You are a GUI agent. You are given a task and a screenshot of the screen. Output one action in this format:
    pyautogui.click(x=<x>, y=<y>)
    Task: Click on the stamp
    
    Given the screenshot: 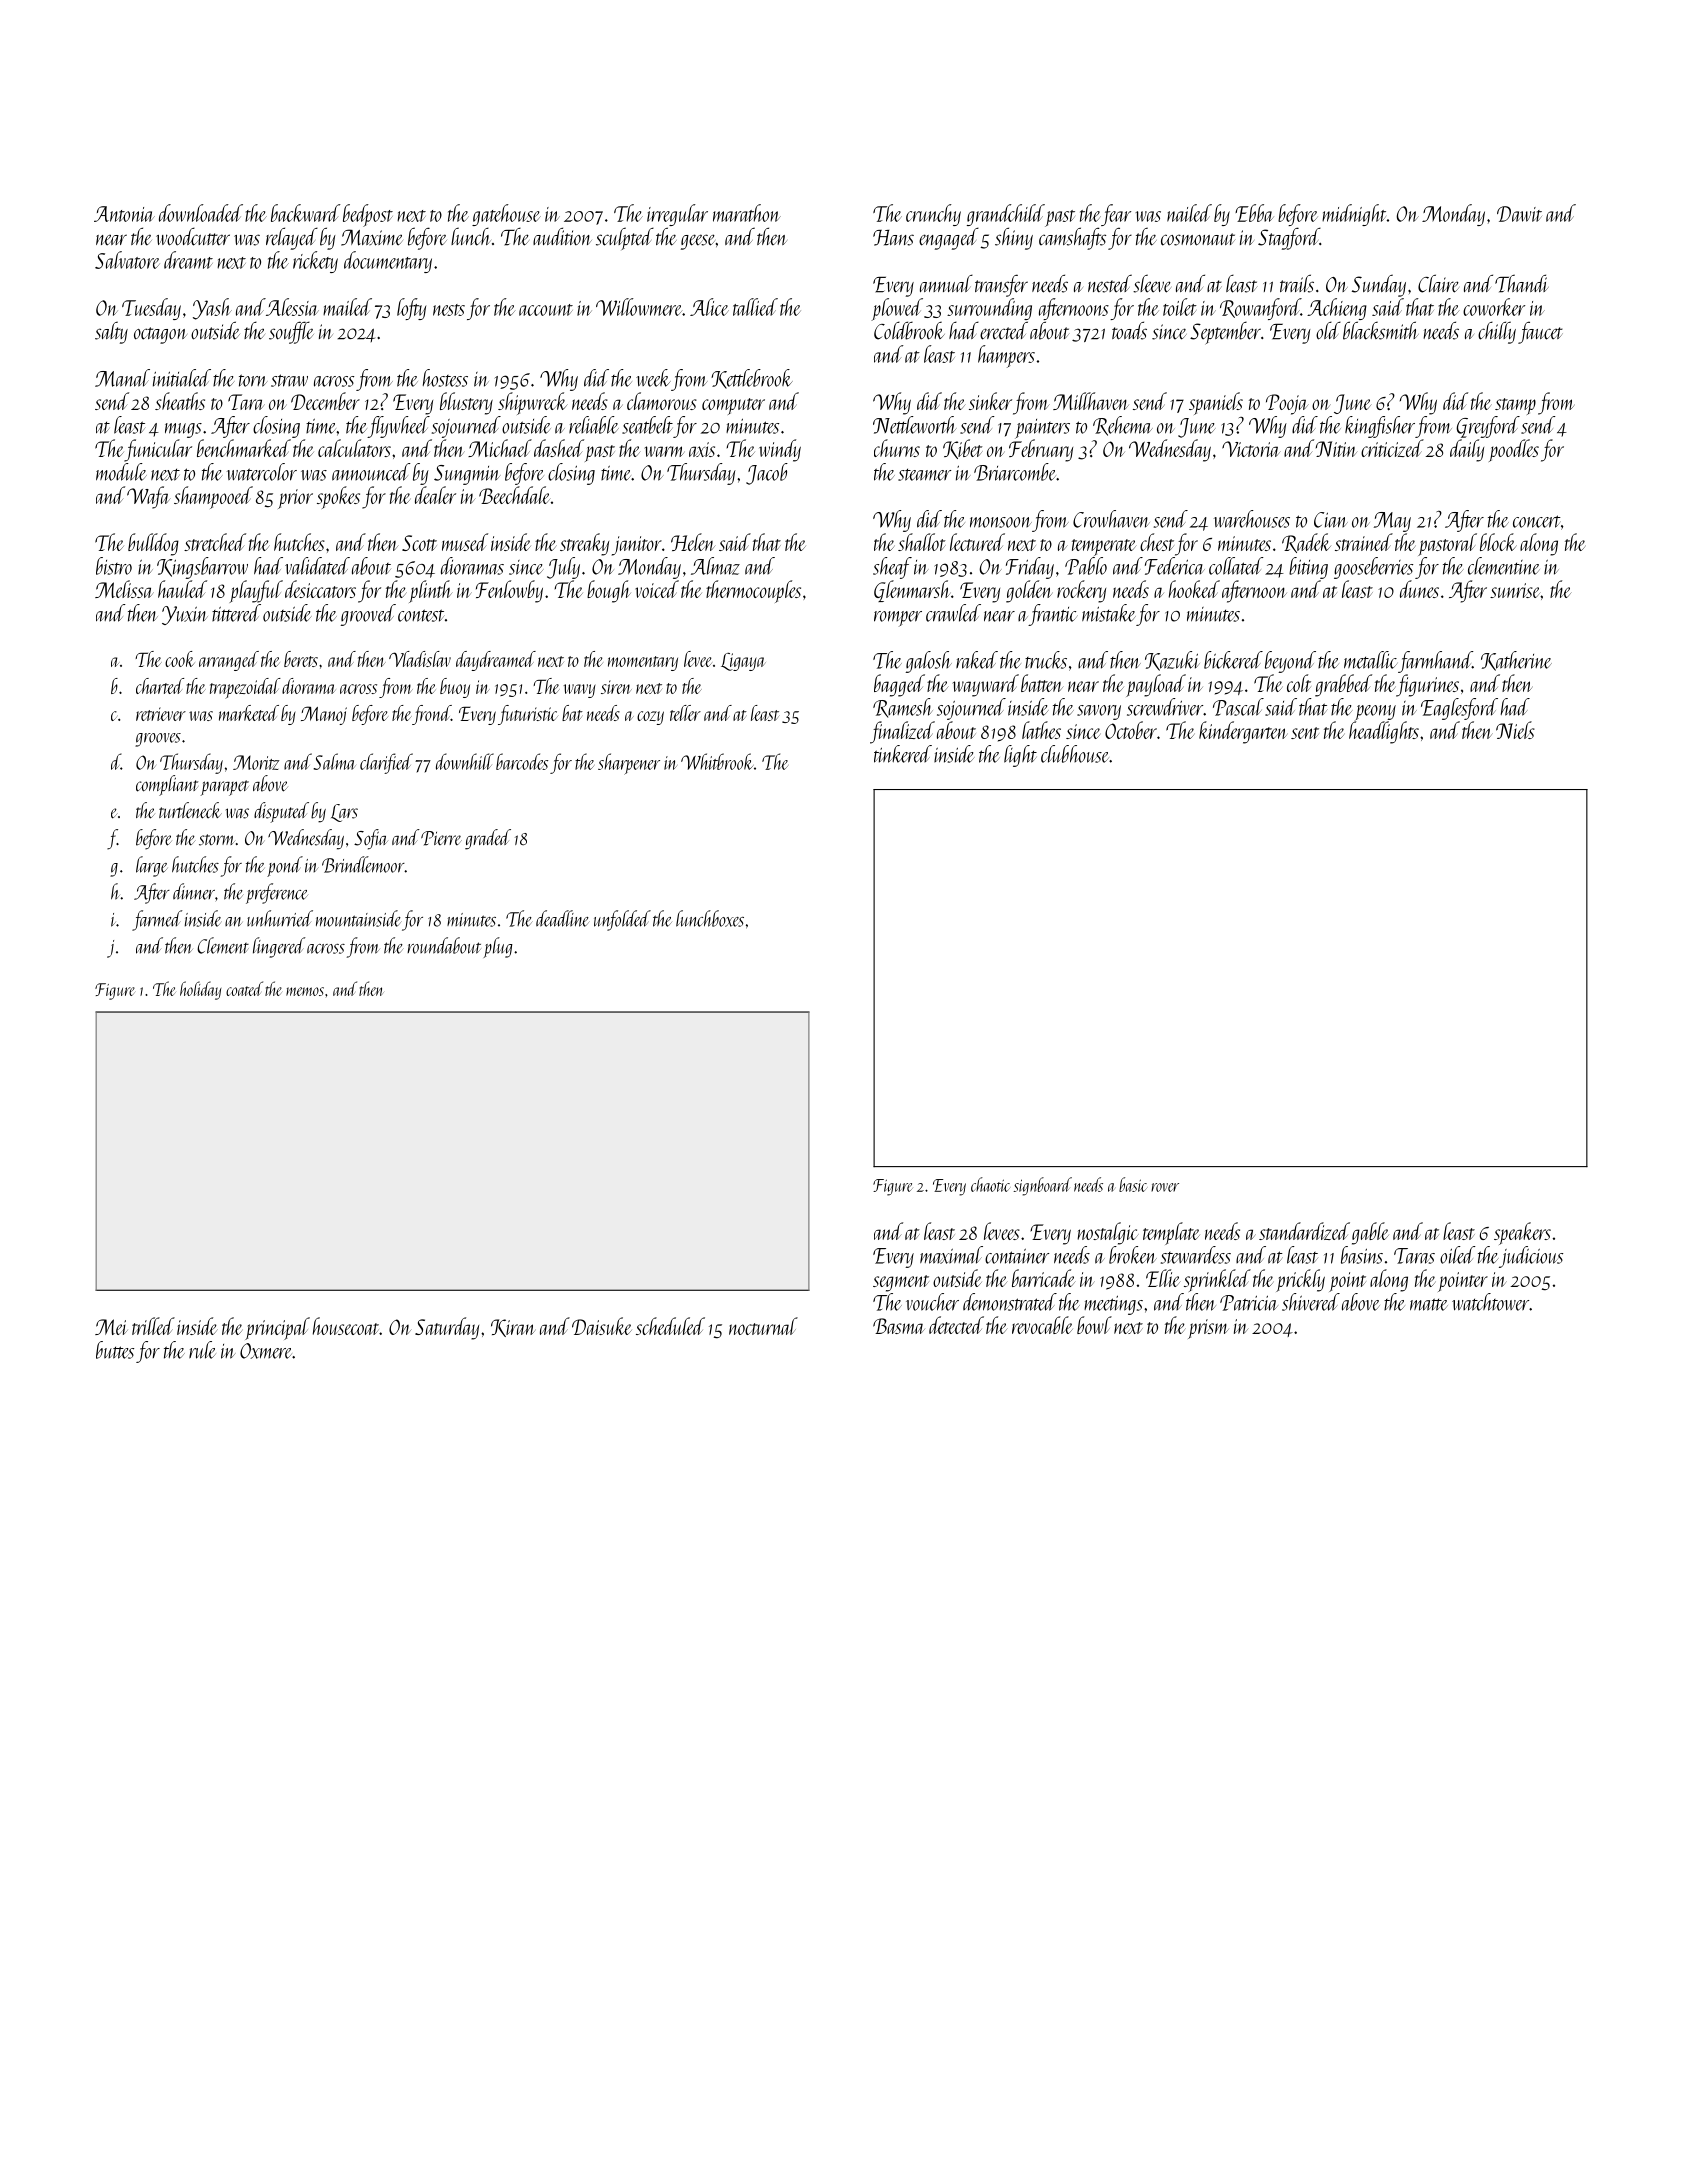 What is the action you would take?
    pyautogui.click(x=1515, y=406)
